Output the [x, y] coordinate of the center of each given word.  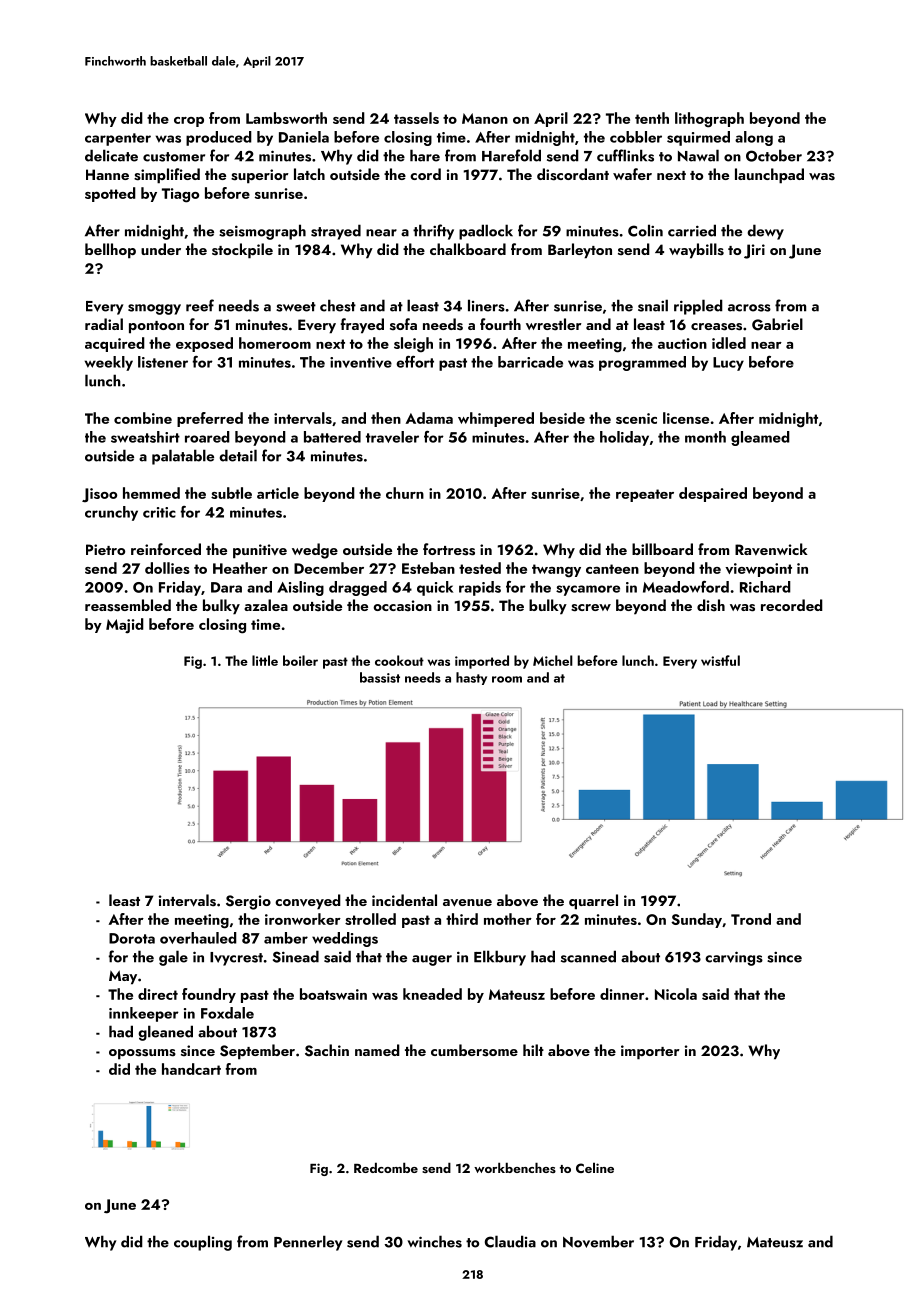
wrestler [554, 324]
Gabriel [777, 324]
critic [159, 512]
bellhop [110, 251]
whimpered [496, 419]
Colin [645, 230]
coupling [203, 1243]
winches [434, 1241]
